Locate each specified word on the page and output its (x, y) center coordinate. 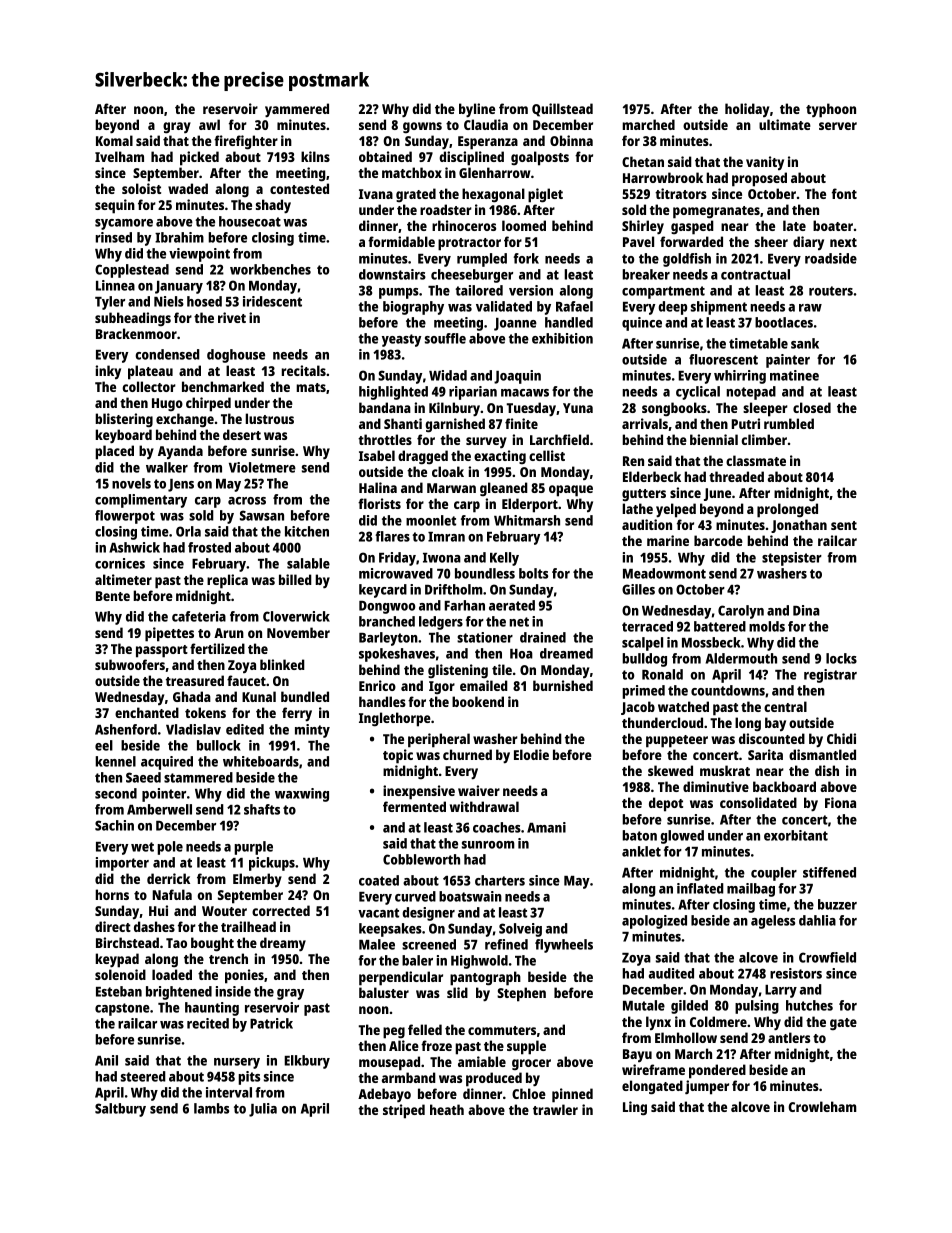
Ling (635, 1108)
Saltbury (120, 1110)
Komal (114, 140)
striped (404, 1111)
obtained (385, 156)
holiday (747, 110)
